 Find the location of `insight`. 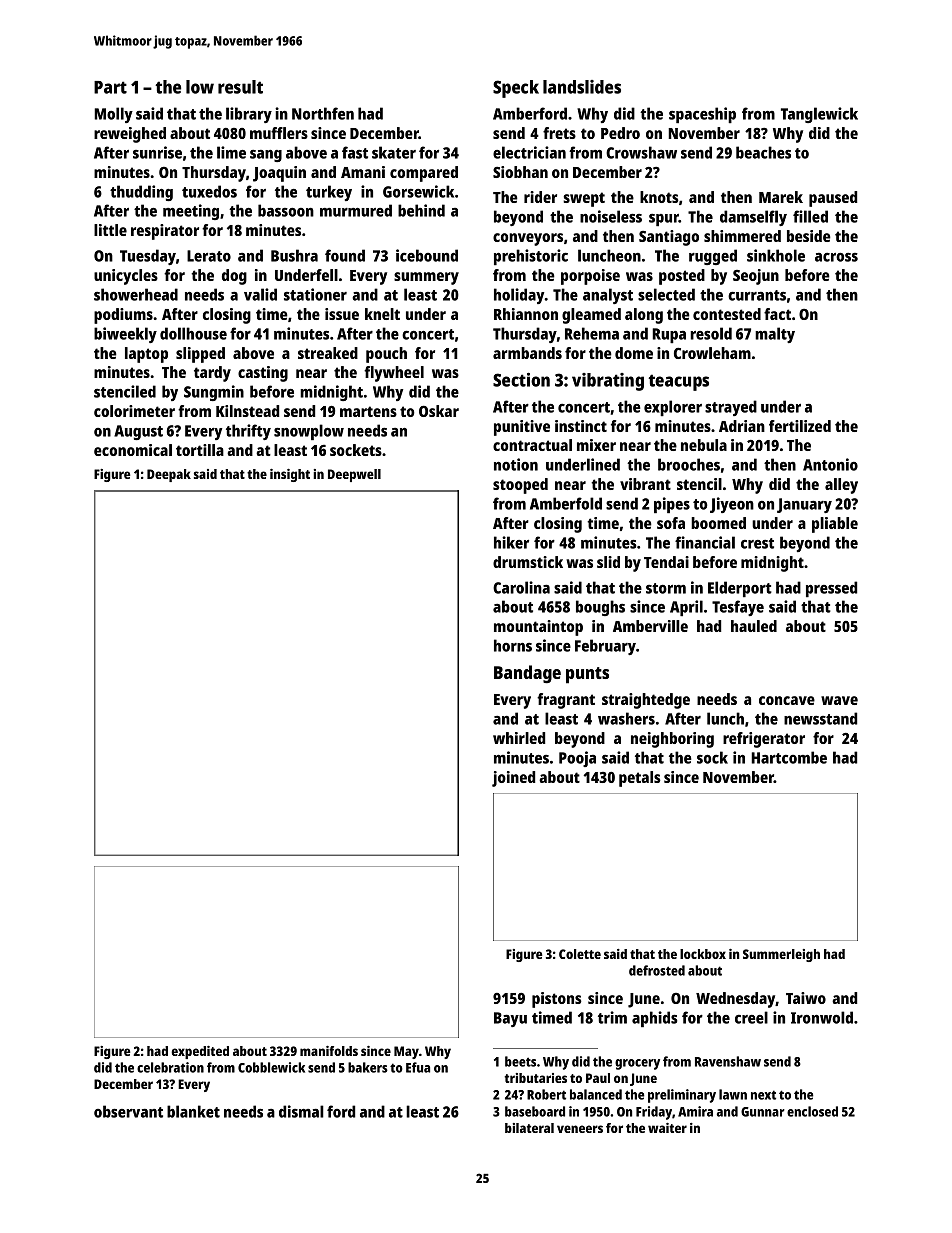

insight is located at coordinates (290, 475).
